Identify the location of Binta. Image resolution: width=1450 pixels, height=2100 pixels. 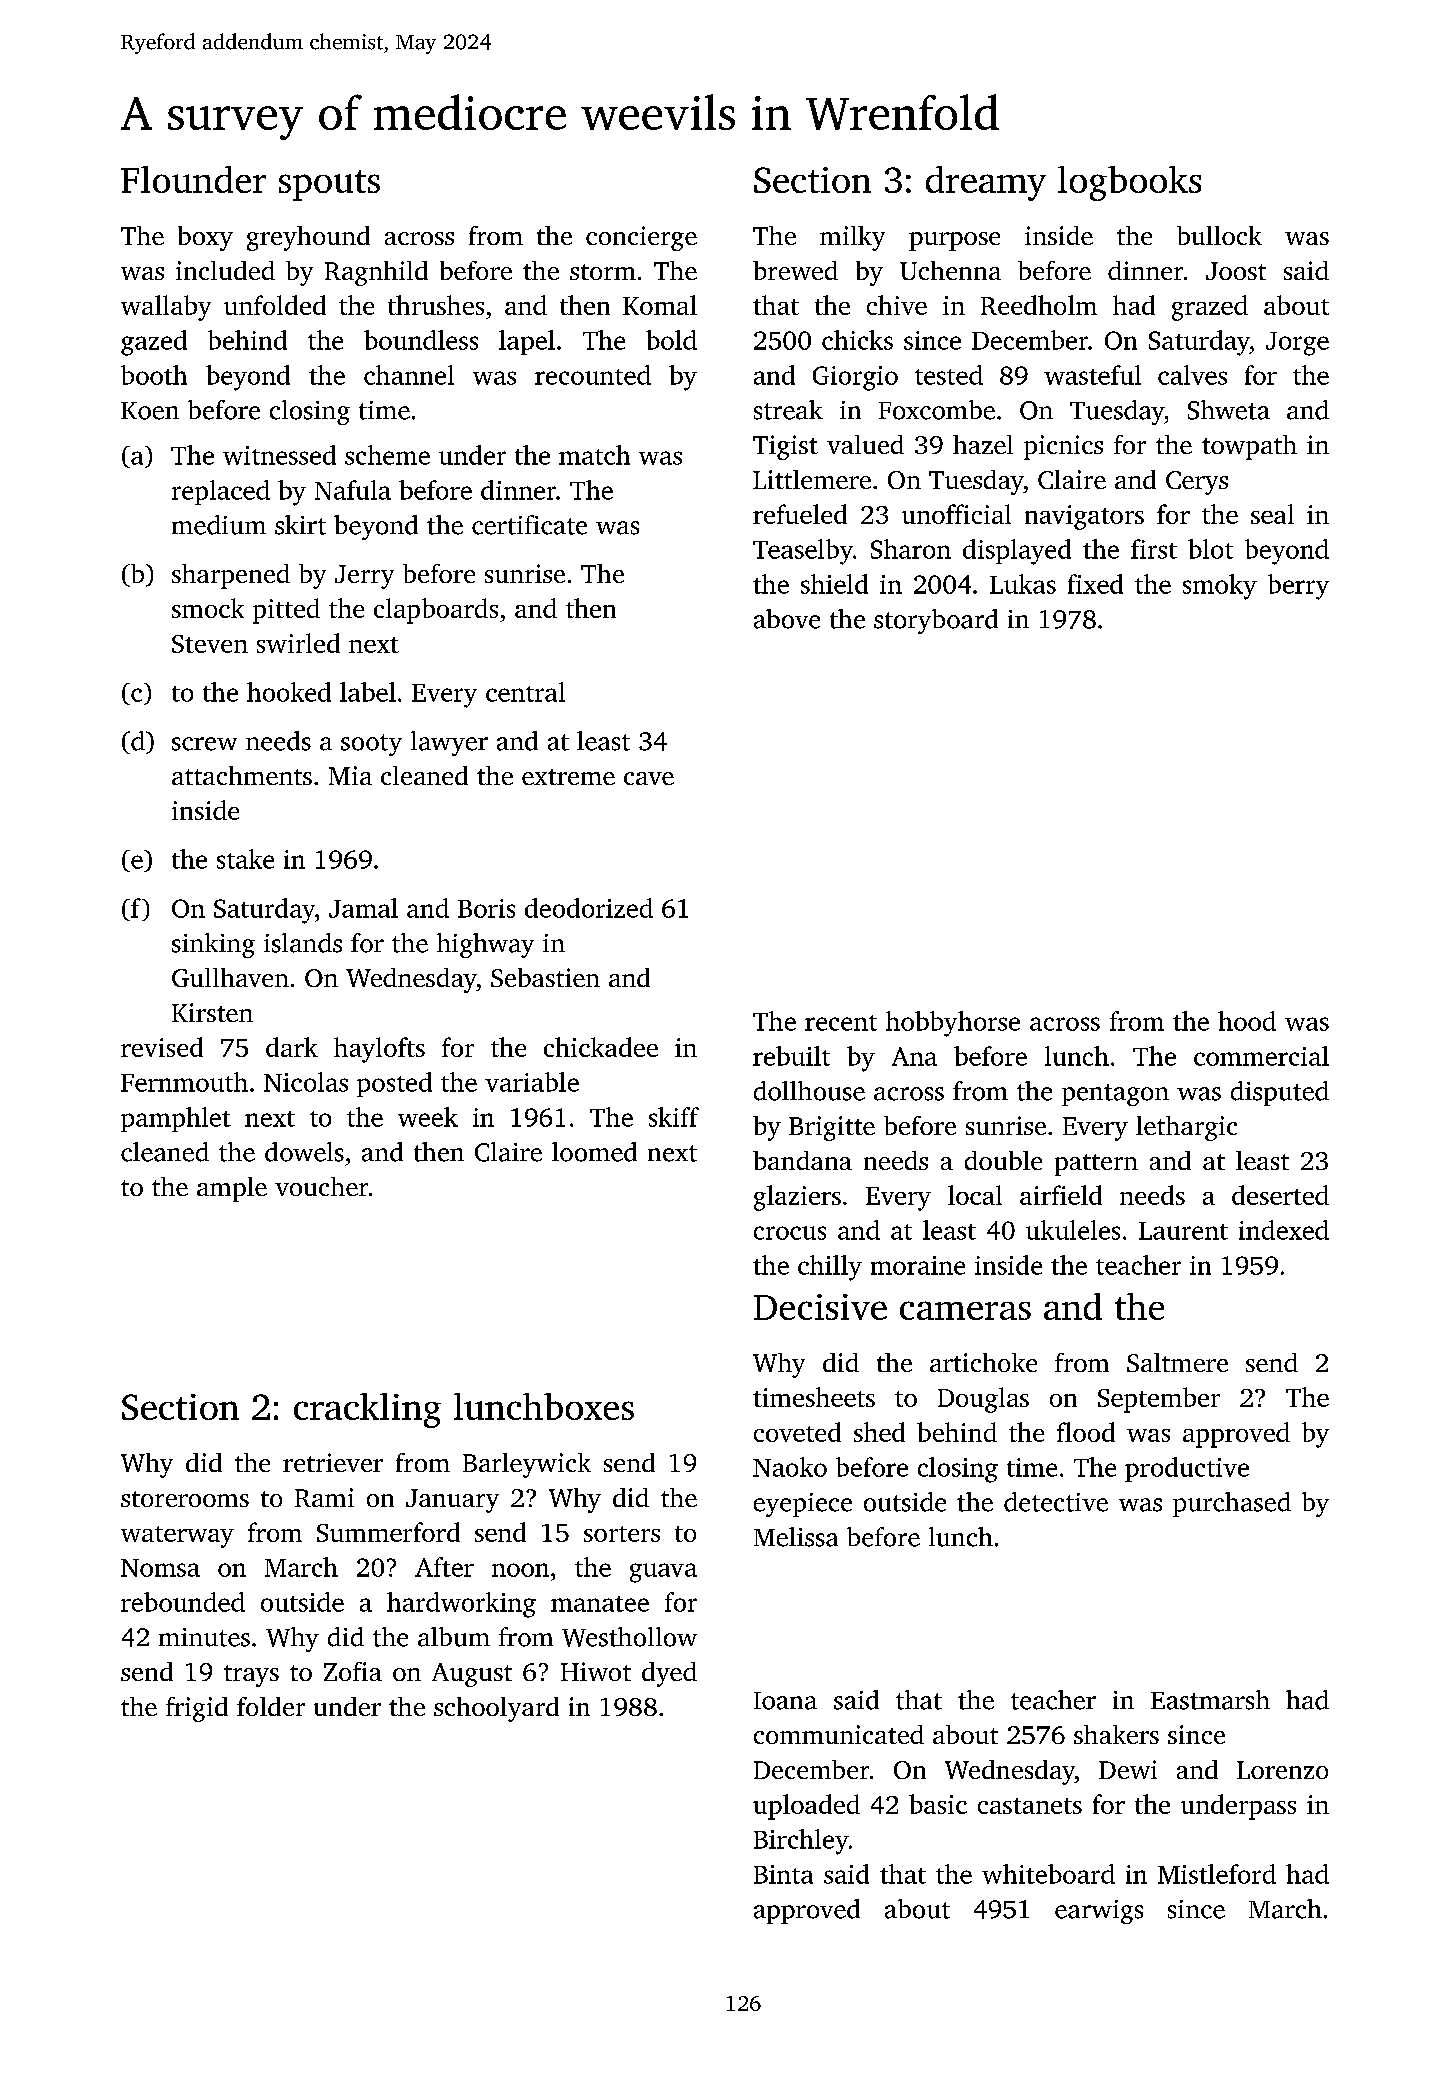
(783, 1874).
